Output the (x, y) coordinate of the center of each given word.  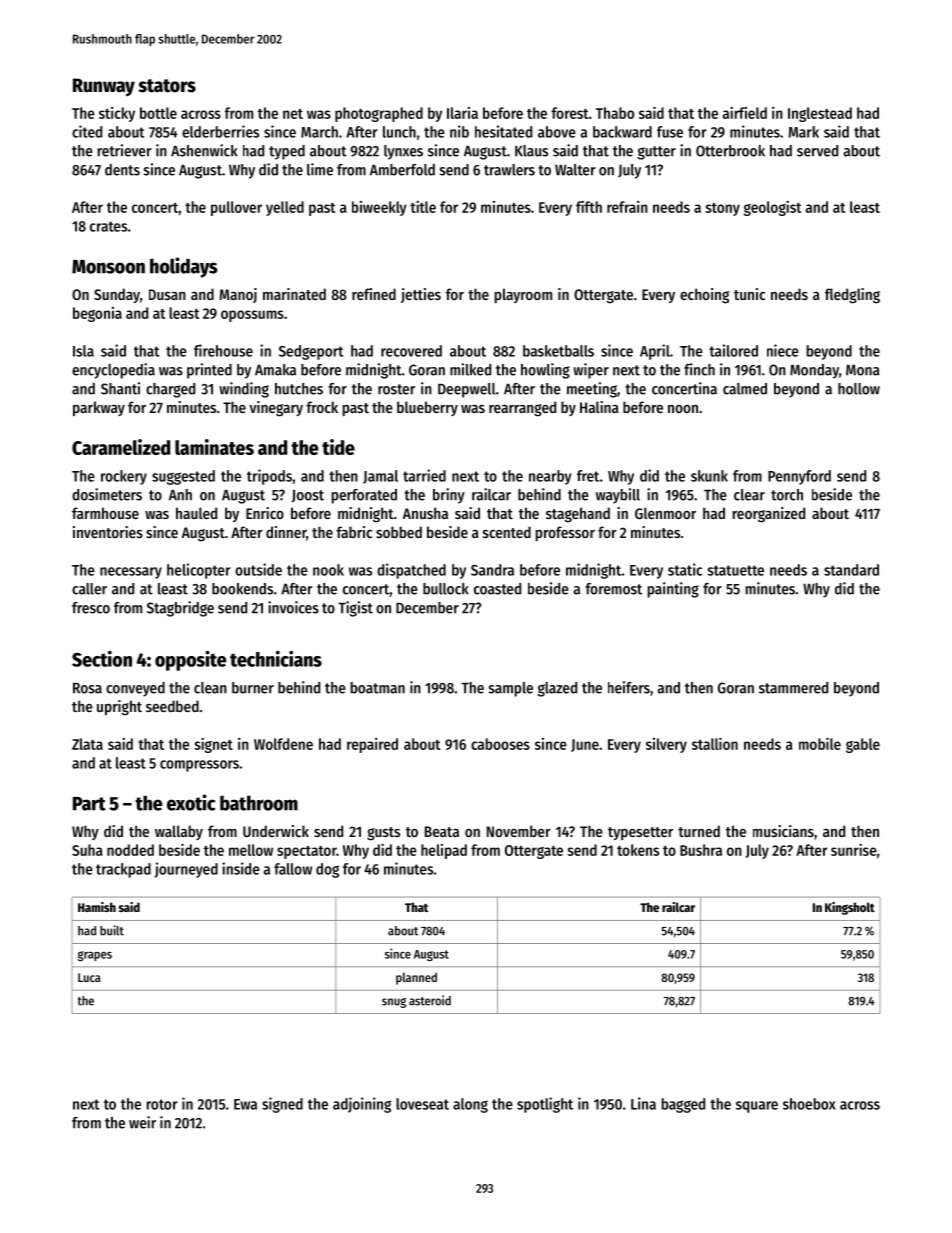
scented (507, 532)
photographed (379, 114)
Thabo (615, 113)
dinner (286, 532)
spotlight (545, 1105)
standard (851, 570)
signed (282, 1105)
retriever (124, 150)
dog (327, 870)
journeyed (186, 870)
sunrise (854, 850)
